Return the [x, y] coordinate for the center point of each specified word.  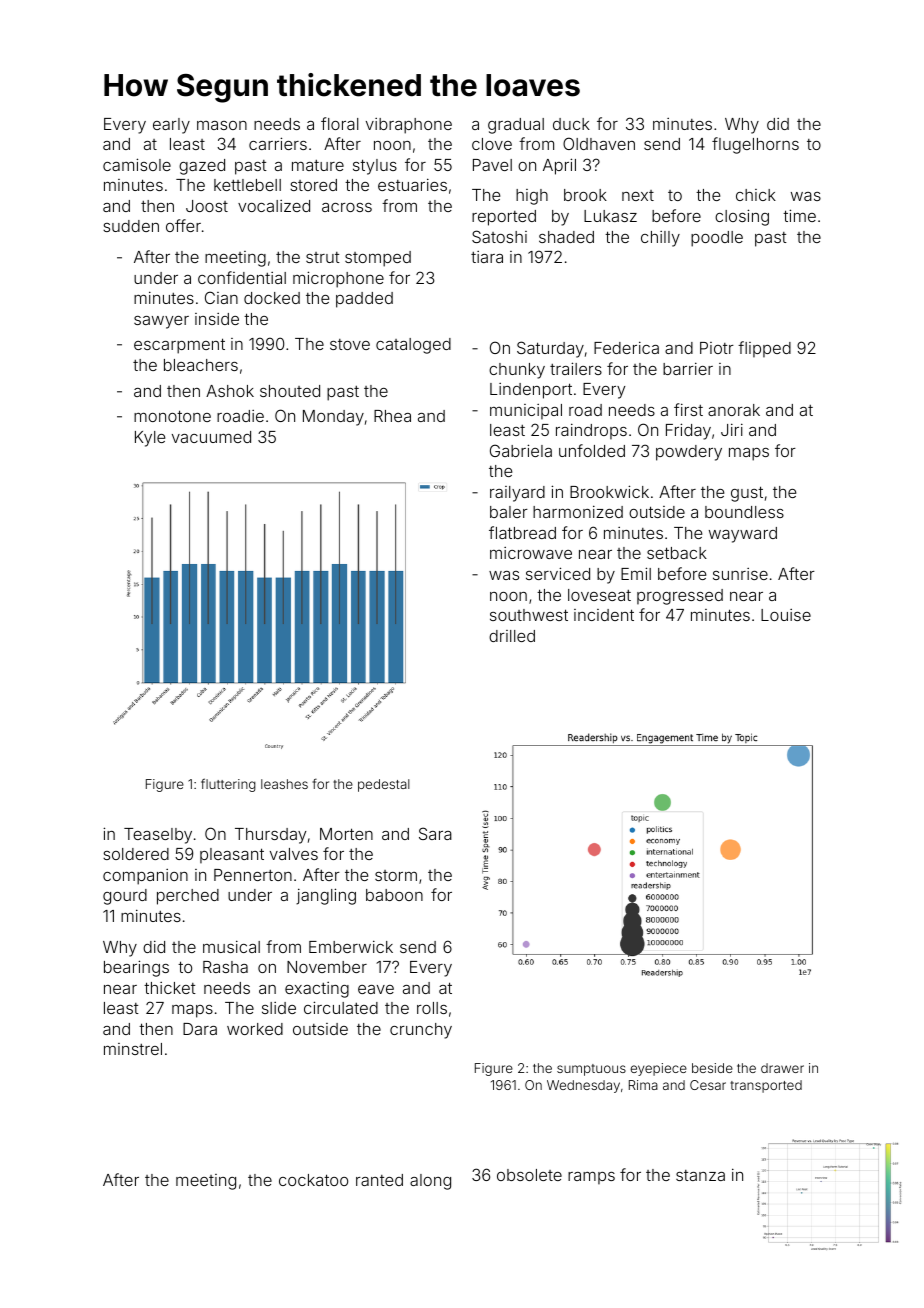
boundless [744, 512]
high [532, 197]
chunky [517, 371]
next [638, 195]
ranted [379, 1180]
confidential [242, 277]
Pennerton [253, 875]
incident [604, 615]
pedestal [384, 785]
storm [396, 875]
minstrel [133, 1049]
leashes [284, 784]
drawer [782, 1068]
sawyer [161, 322]
